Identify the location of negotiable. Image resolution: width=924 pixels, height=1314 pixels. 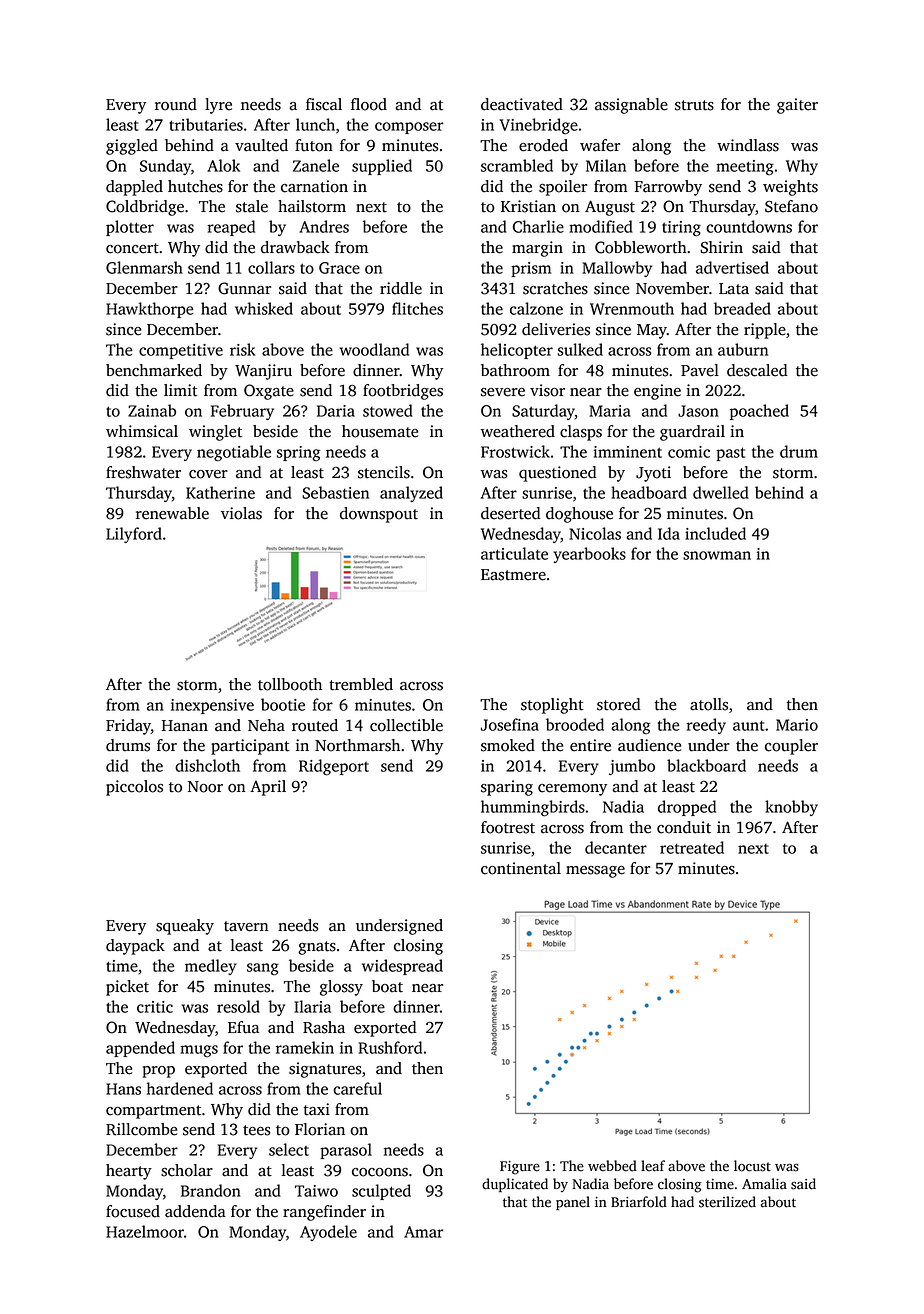
(234, 453).
